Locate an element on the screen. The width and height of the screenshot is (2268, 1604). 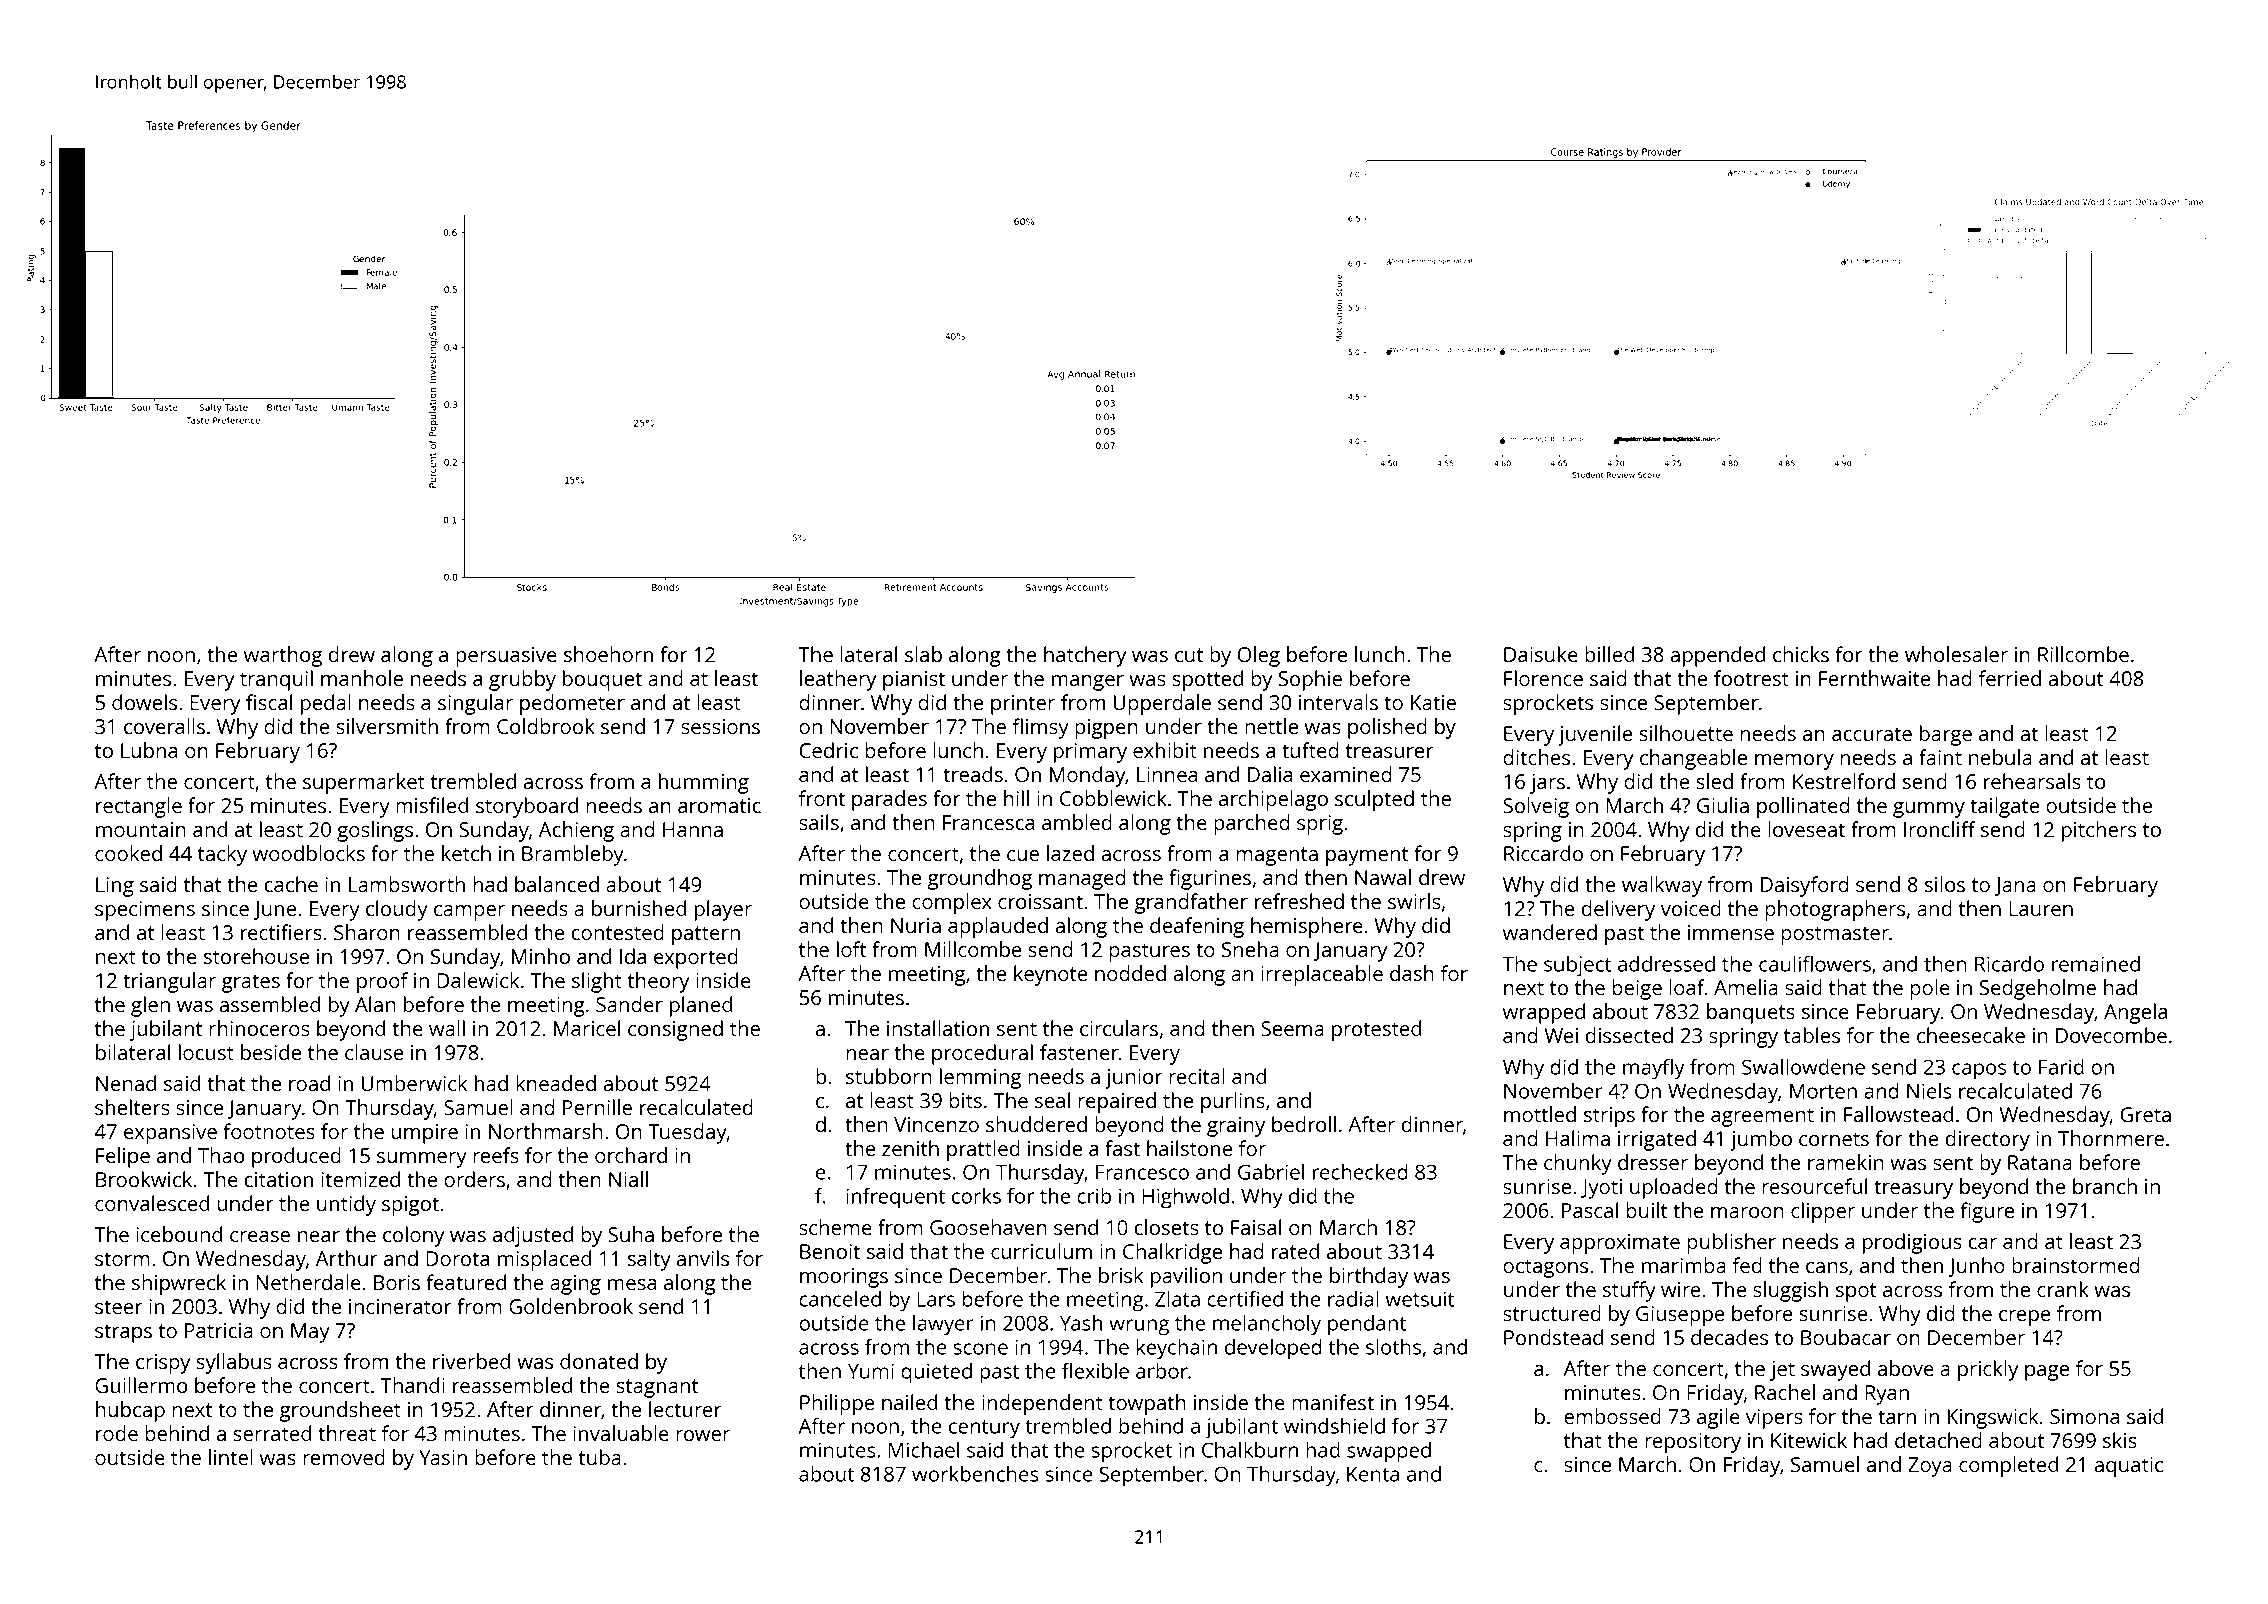
printer is located at coordinates (1023, 705).
